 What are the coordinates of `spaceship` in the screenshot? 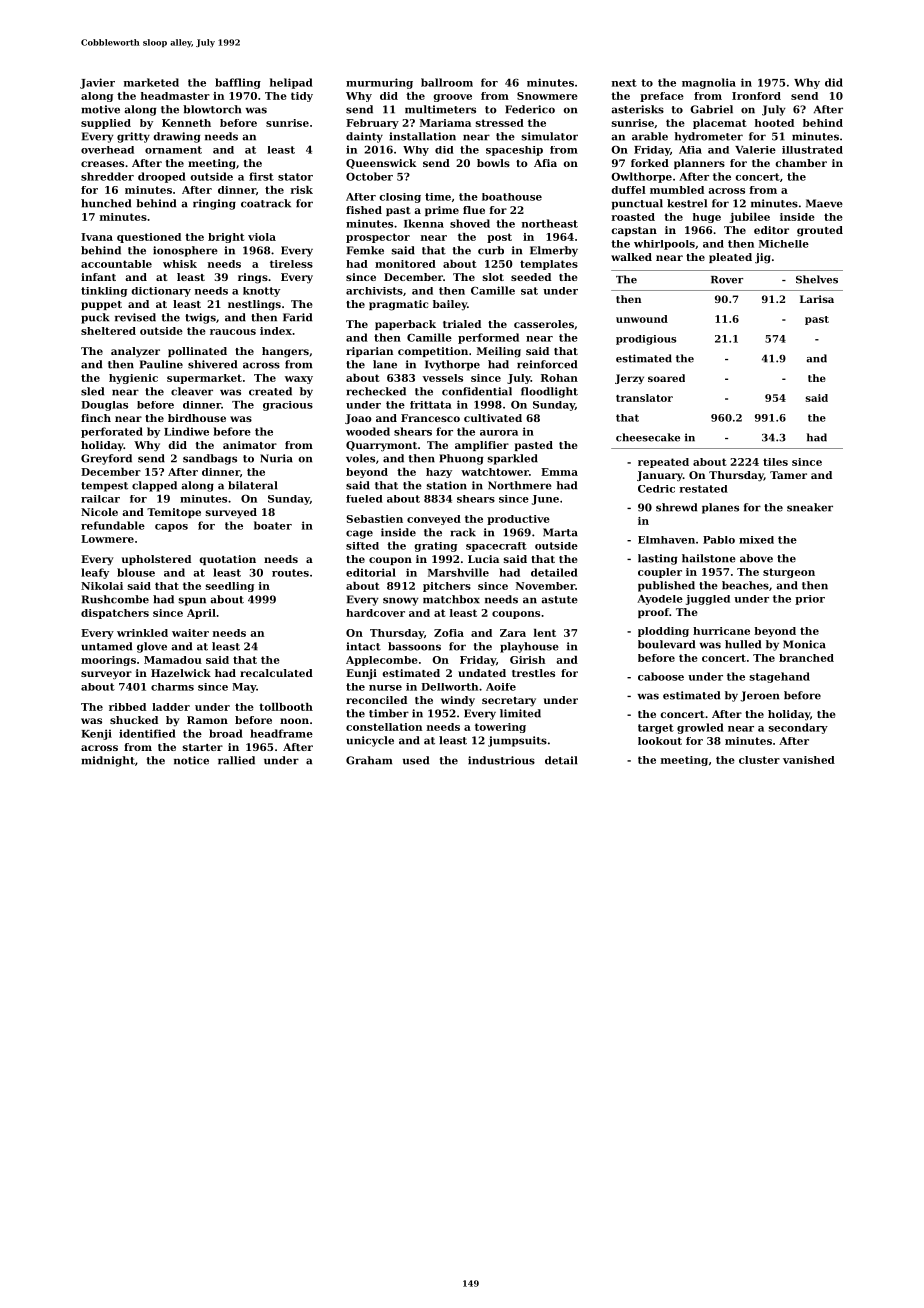 It's located at (514, 151).
